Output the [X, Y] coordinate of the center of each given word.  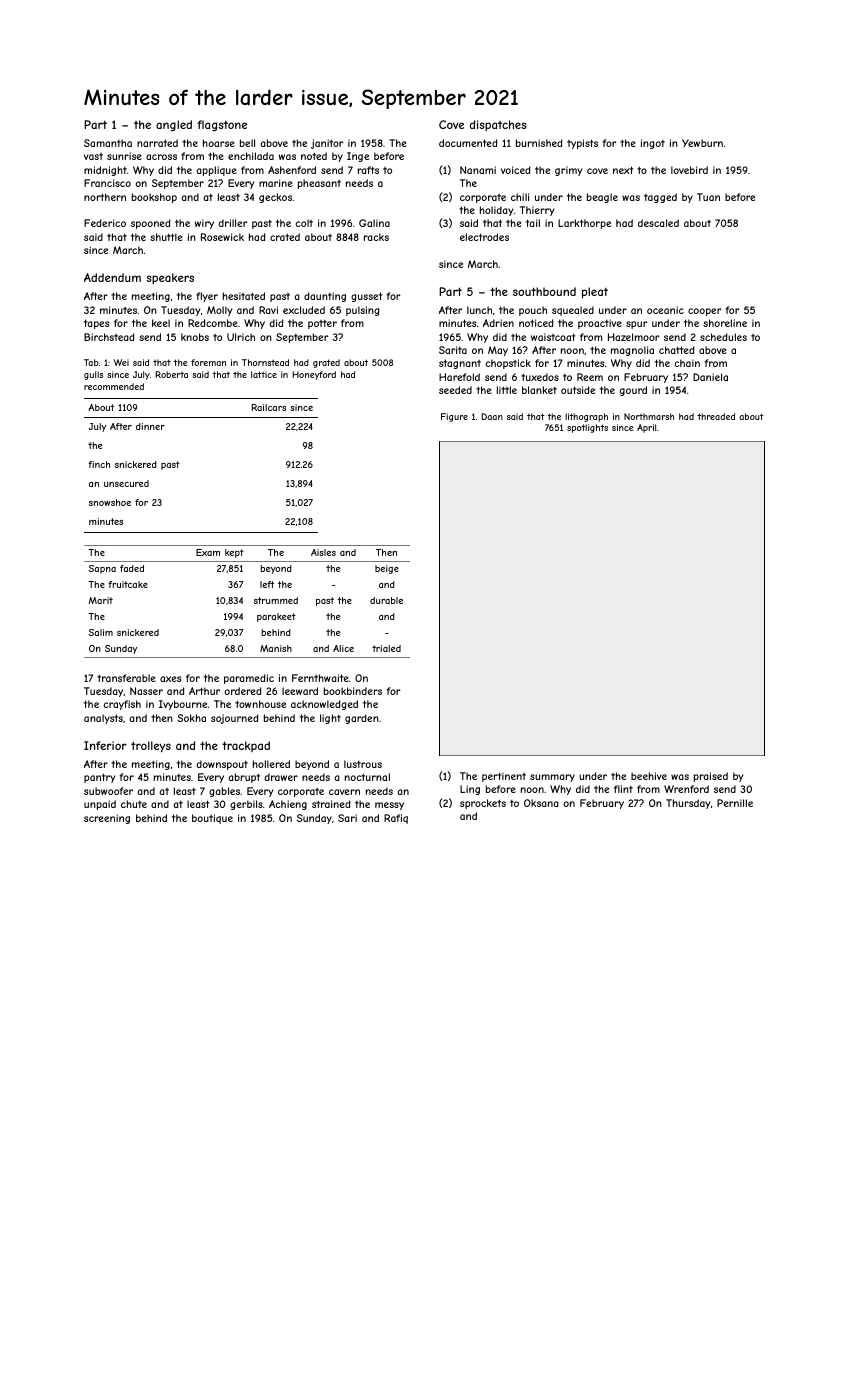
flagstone [222, 125]
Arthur [204, 691]
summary [552, 778]
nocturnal [367, 777]
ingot [653, 144]
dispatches [498, 125]
